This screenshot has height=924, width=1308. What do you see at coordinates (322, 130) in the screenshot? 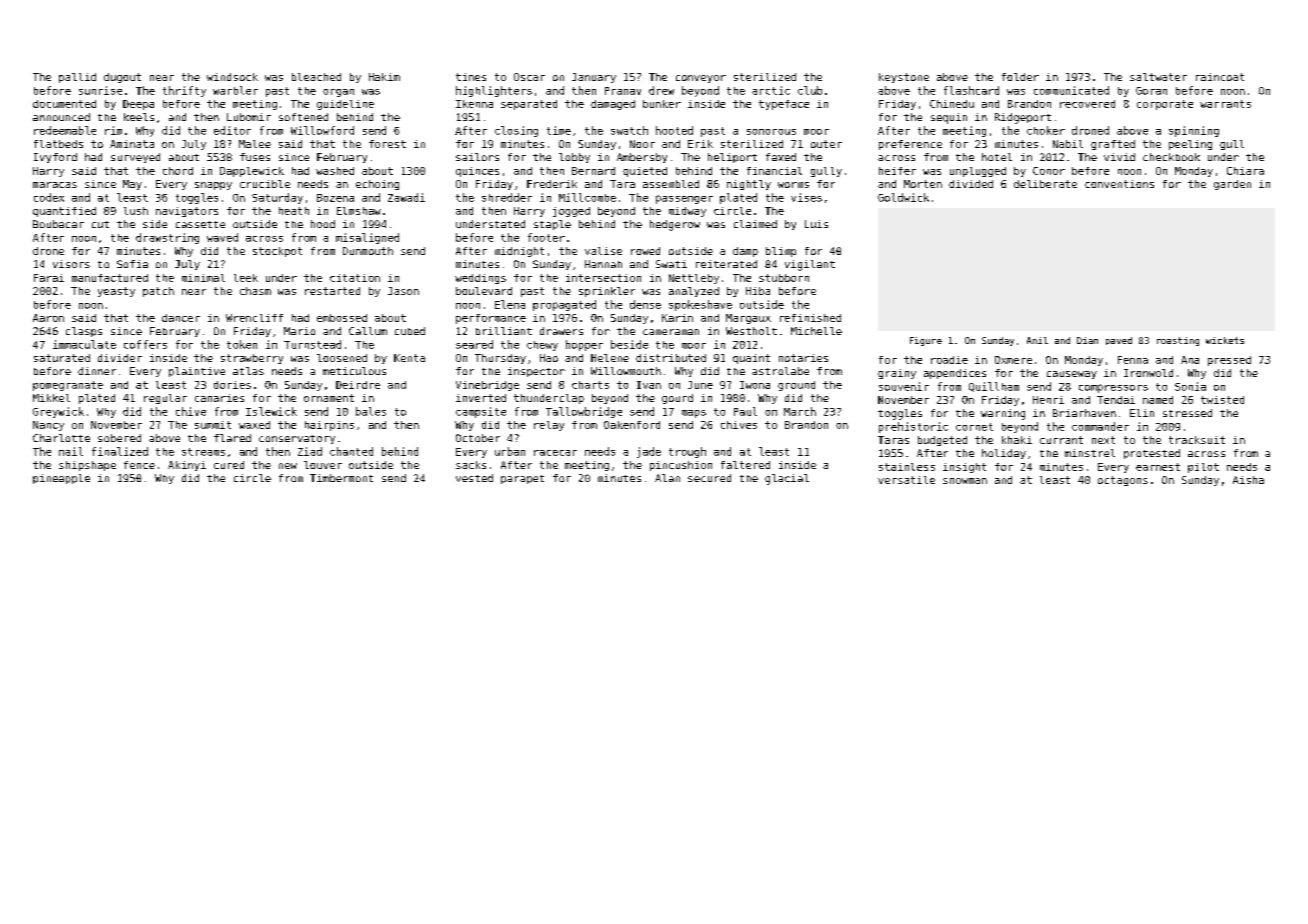
I see `Willowford` at bounding box center [322, 130].
